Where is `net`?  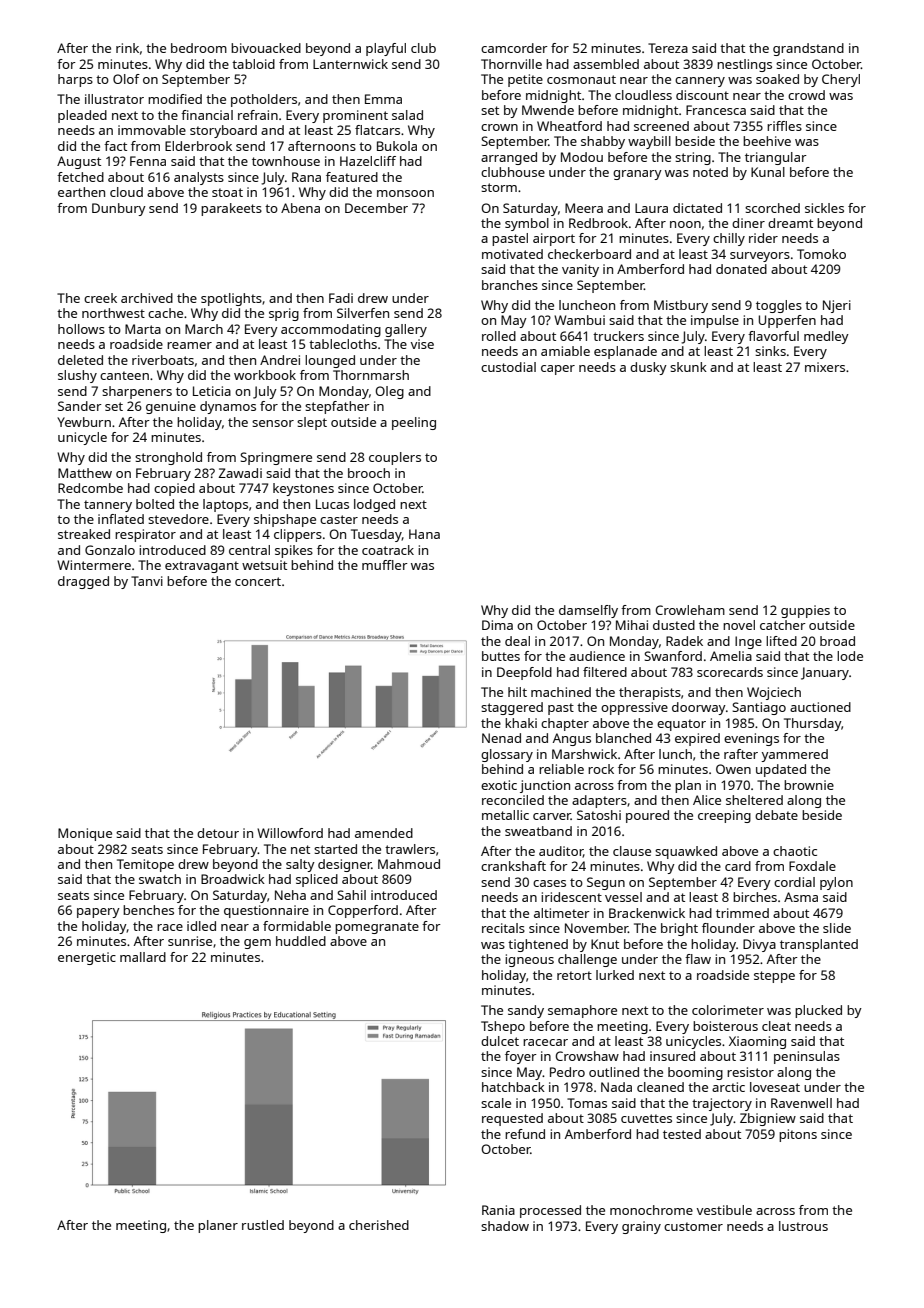 net is located at coordinates (300, 849).
